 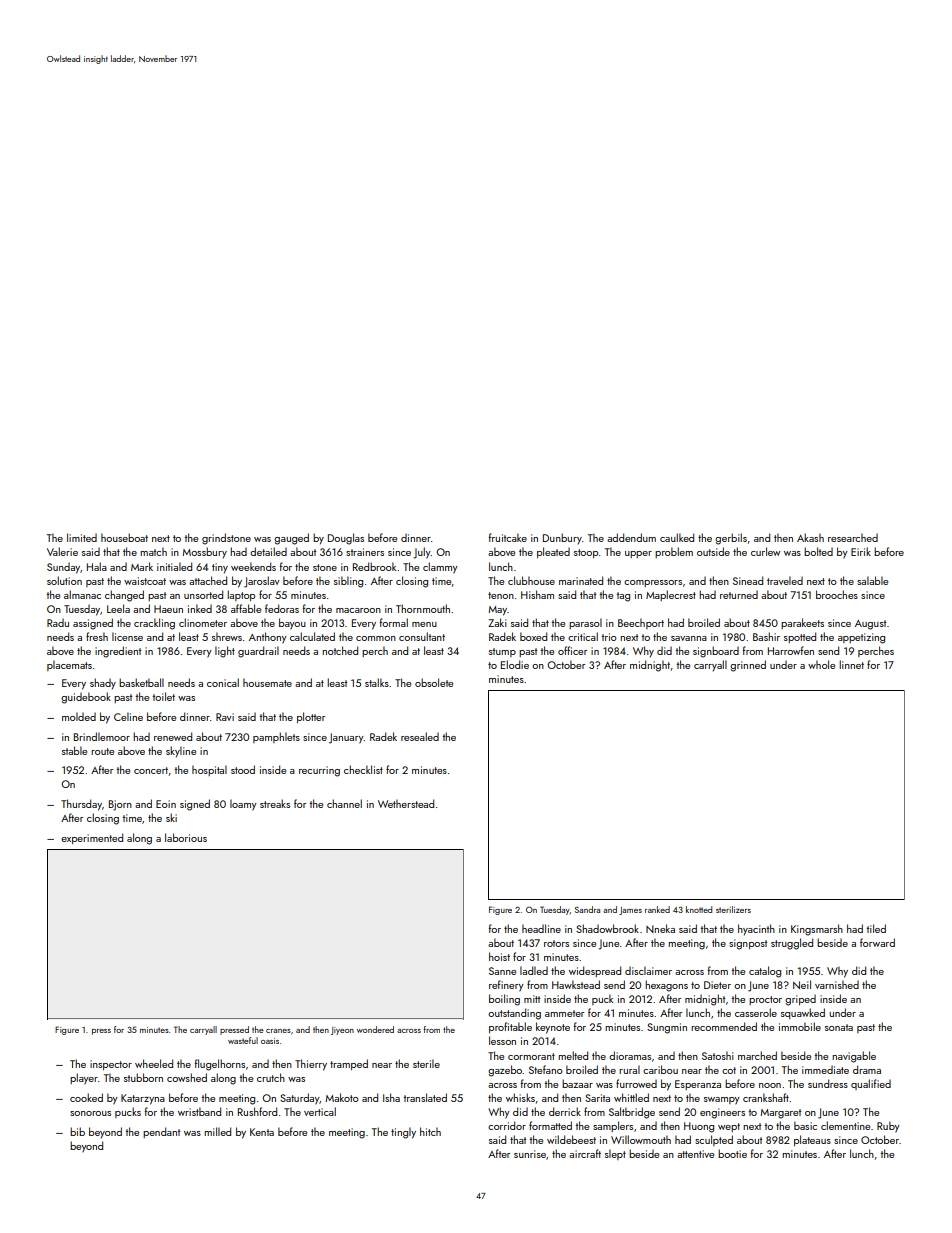 What do you see at coordinates (420, 736) in the screenshot?
I see `resealed` at bounding box center [420, 736].
